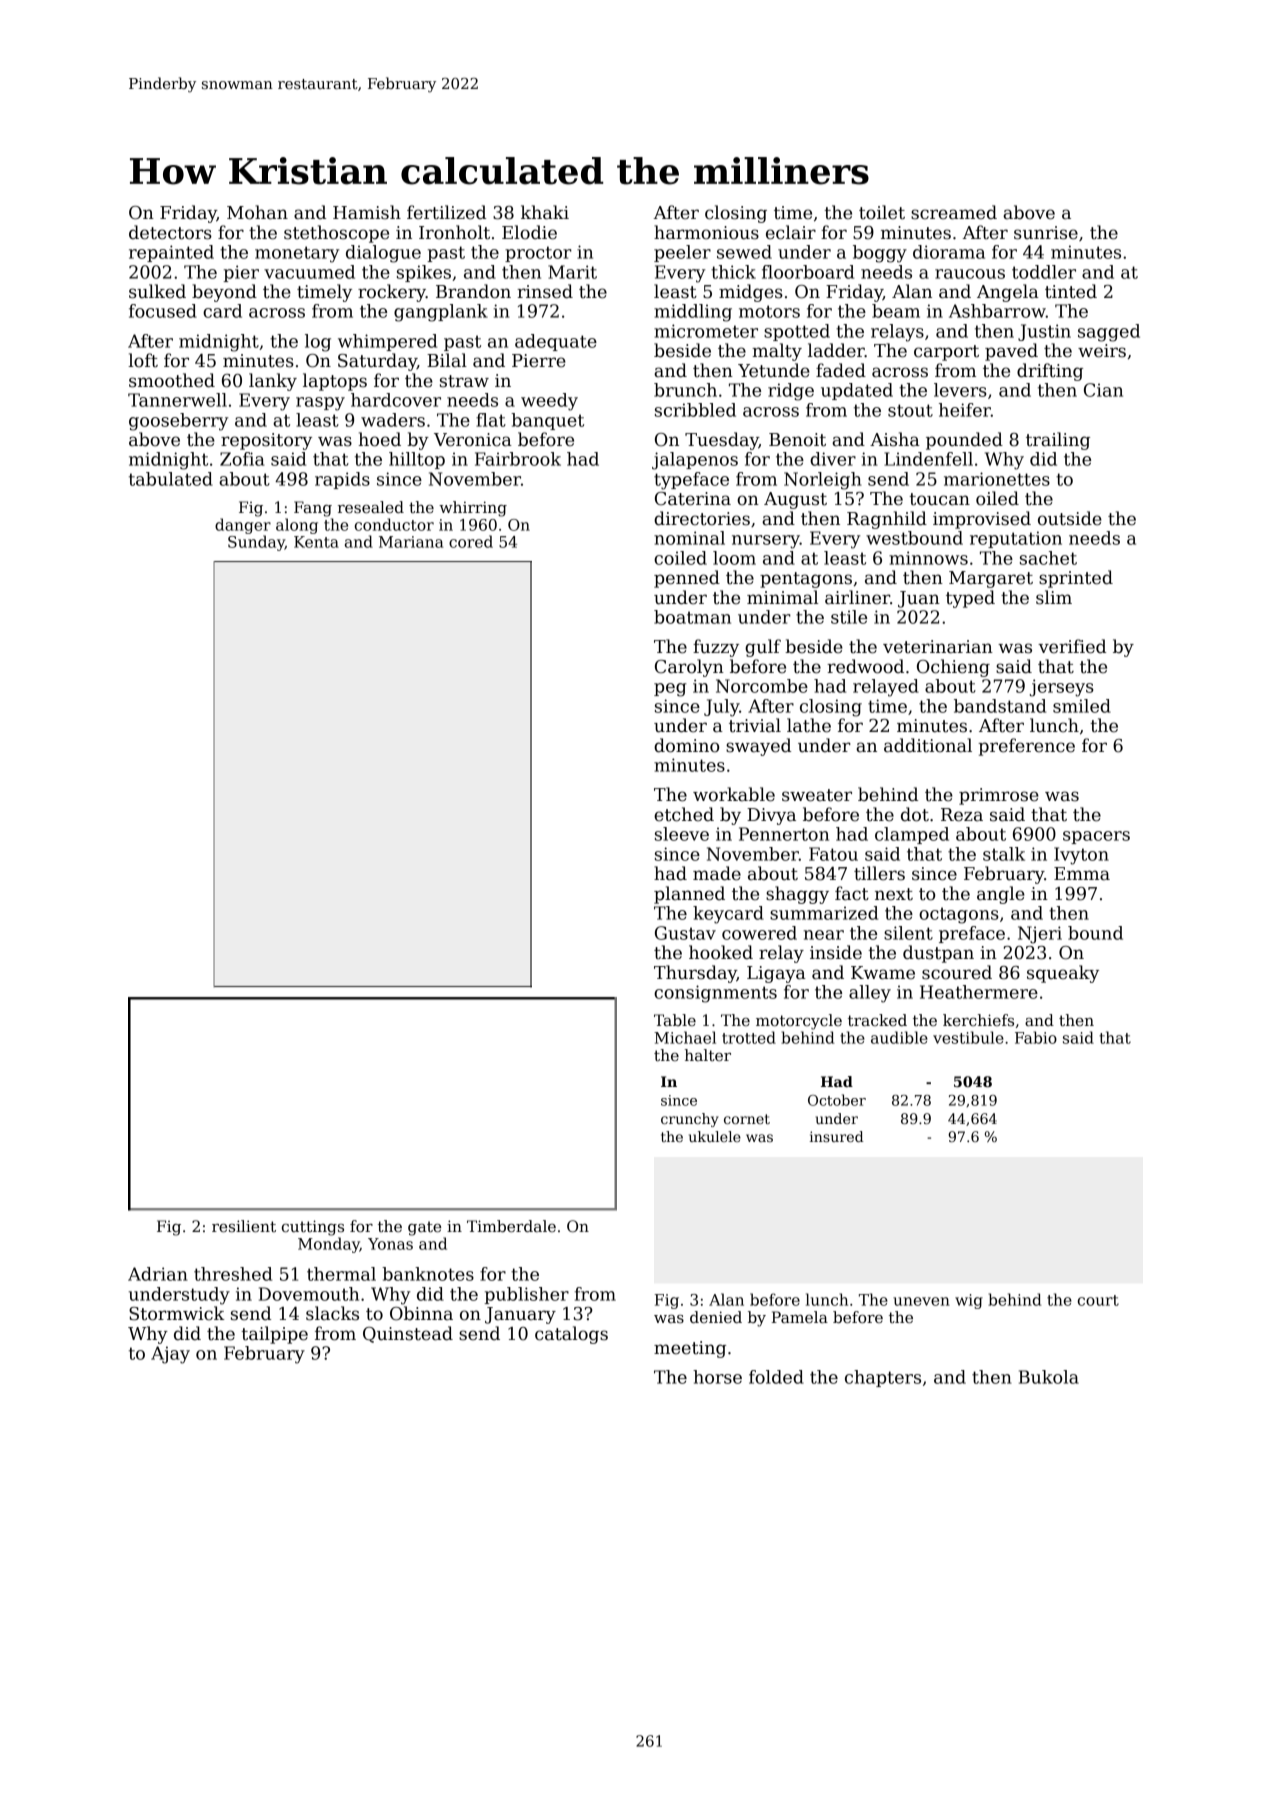  I want to click on Gustav, so click(685, 933).
